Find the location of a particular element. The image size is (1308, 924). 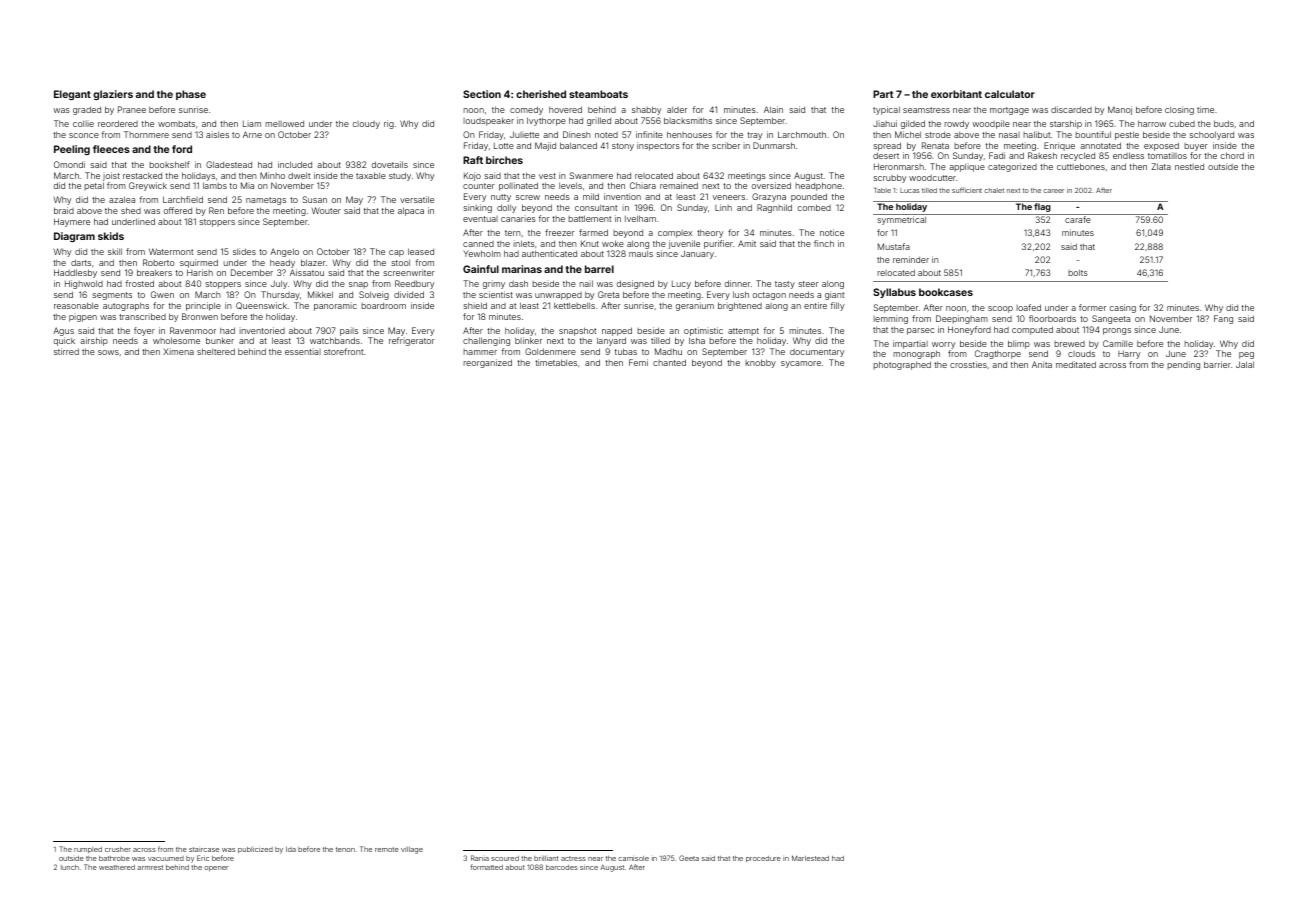

stirred is located at coordinates (66, 351).
